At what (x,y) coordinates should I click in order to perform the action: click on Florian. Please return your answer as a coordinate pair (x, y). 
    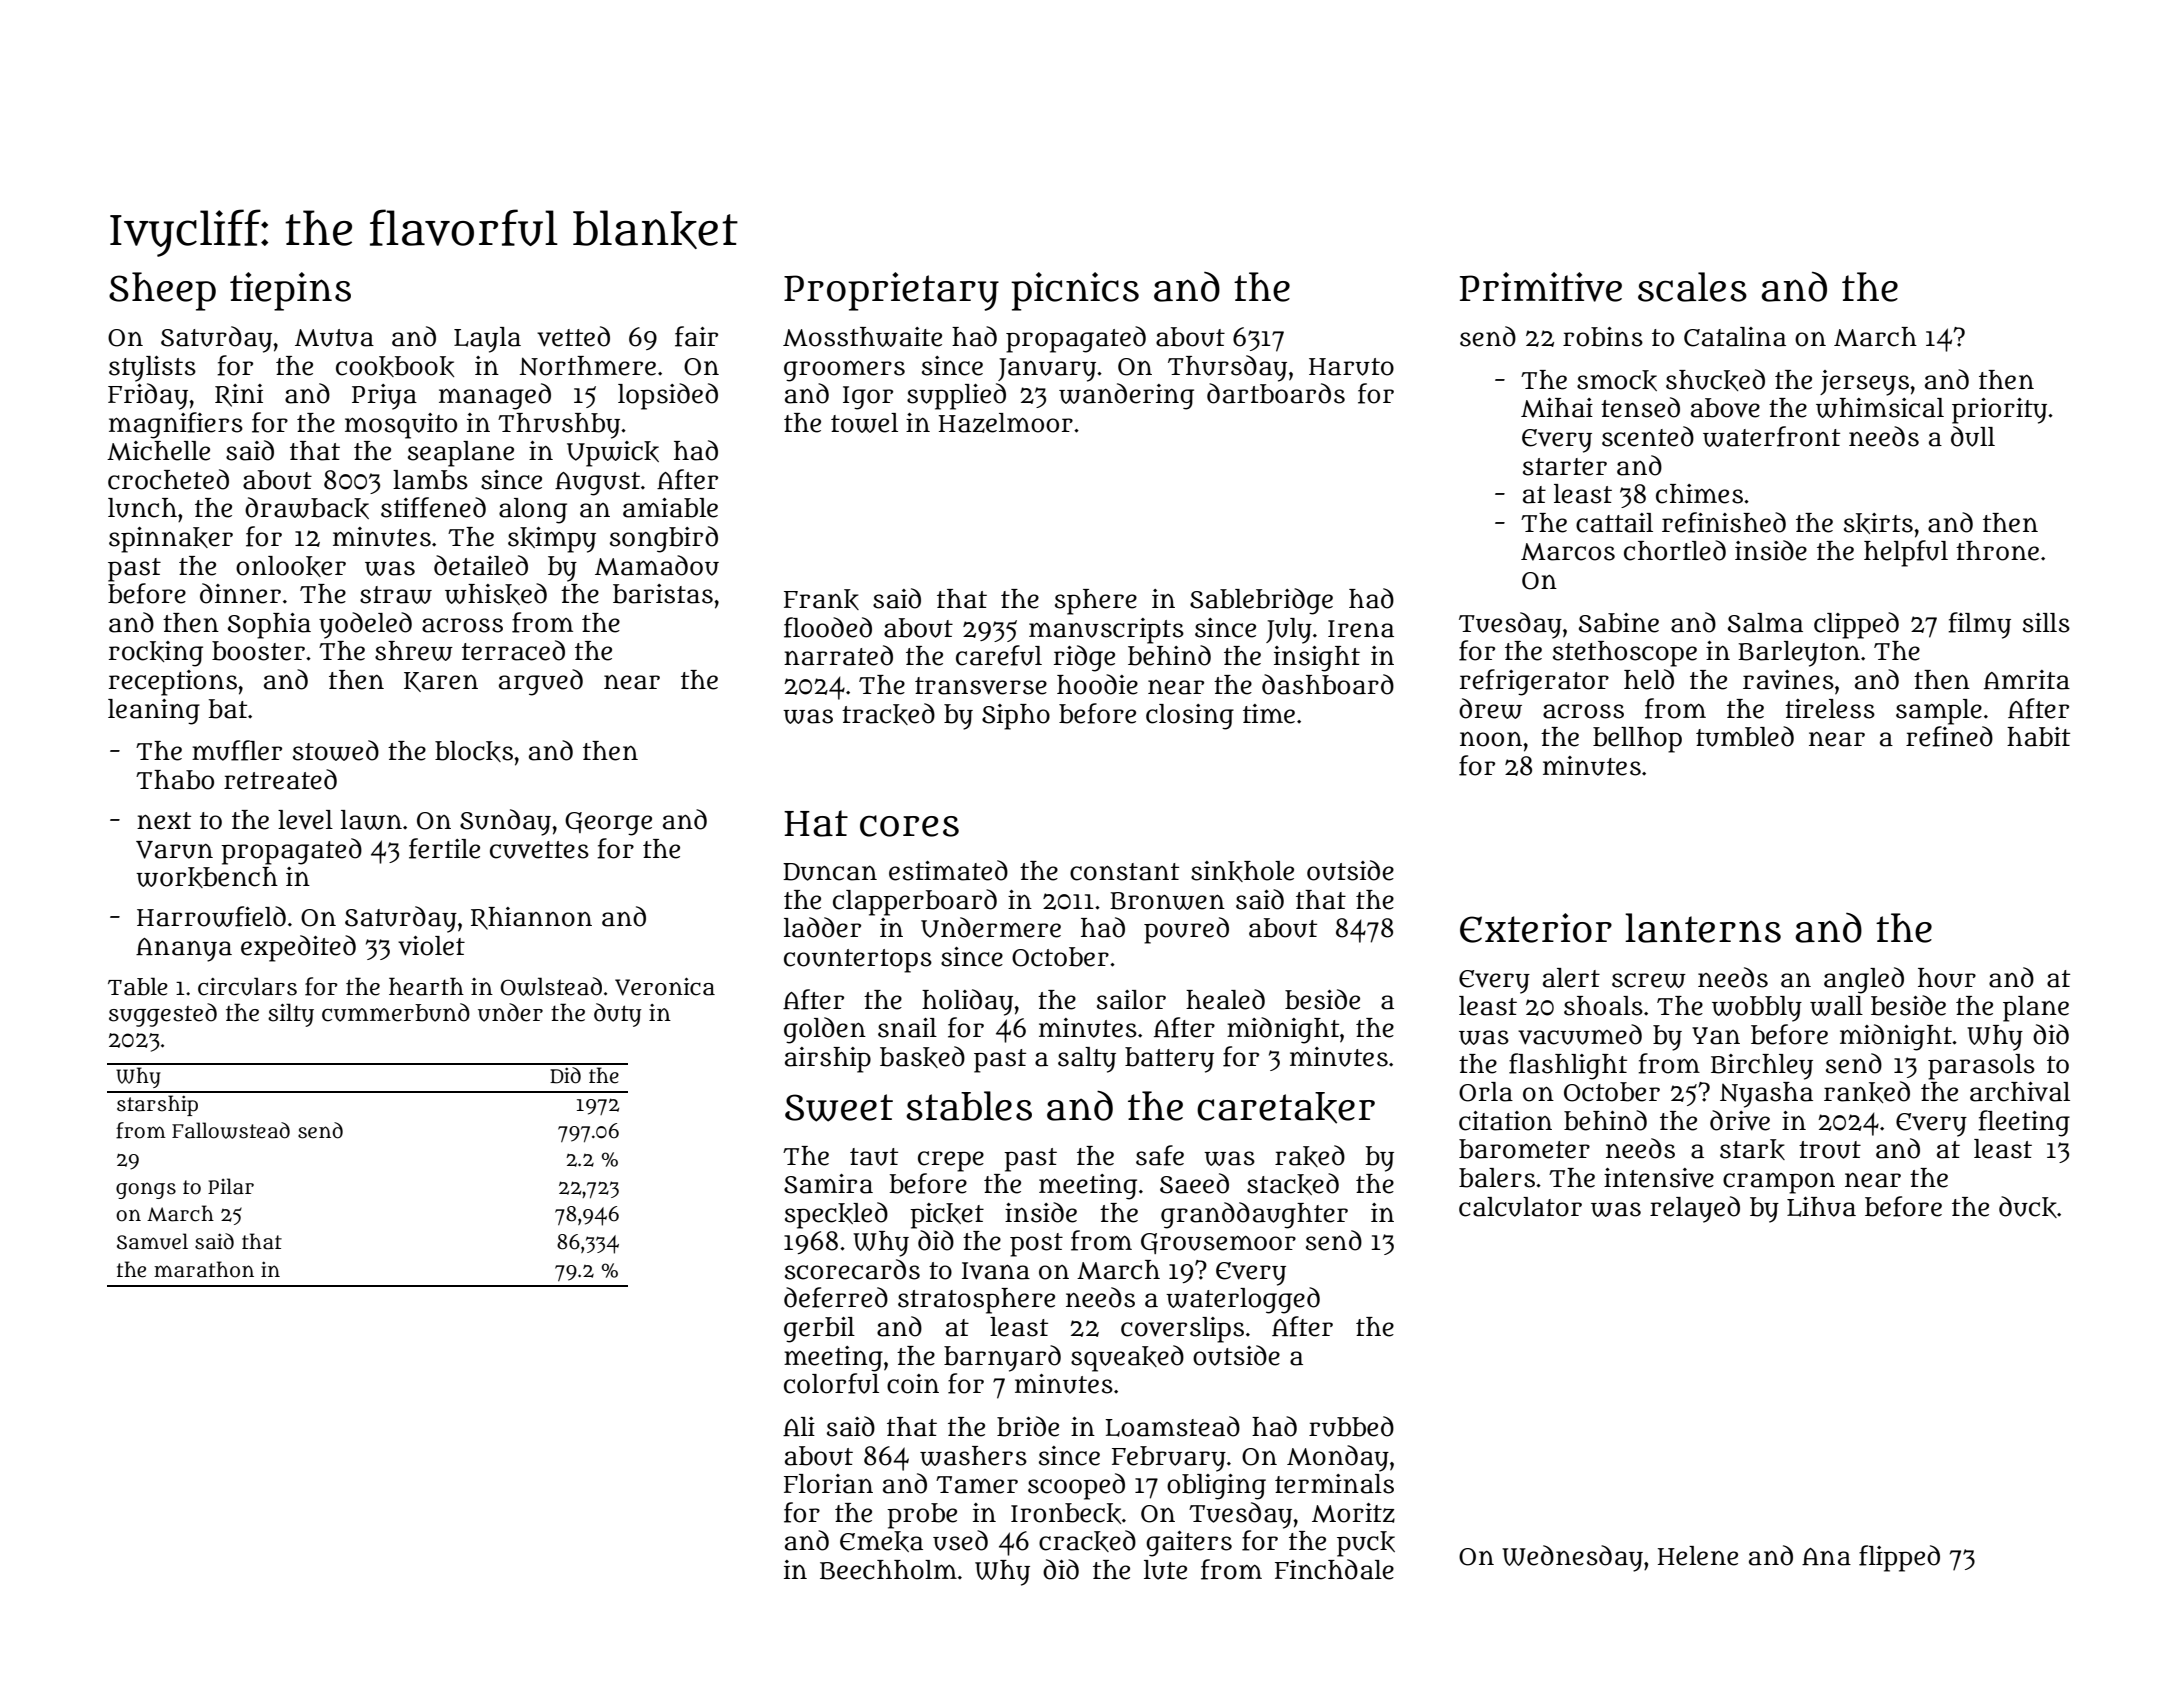
    Looking at the image, I should click on (828, 1484).
